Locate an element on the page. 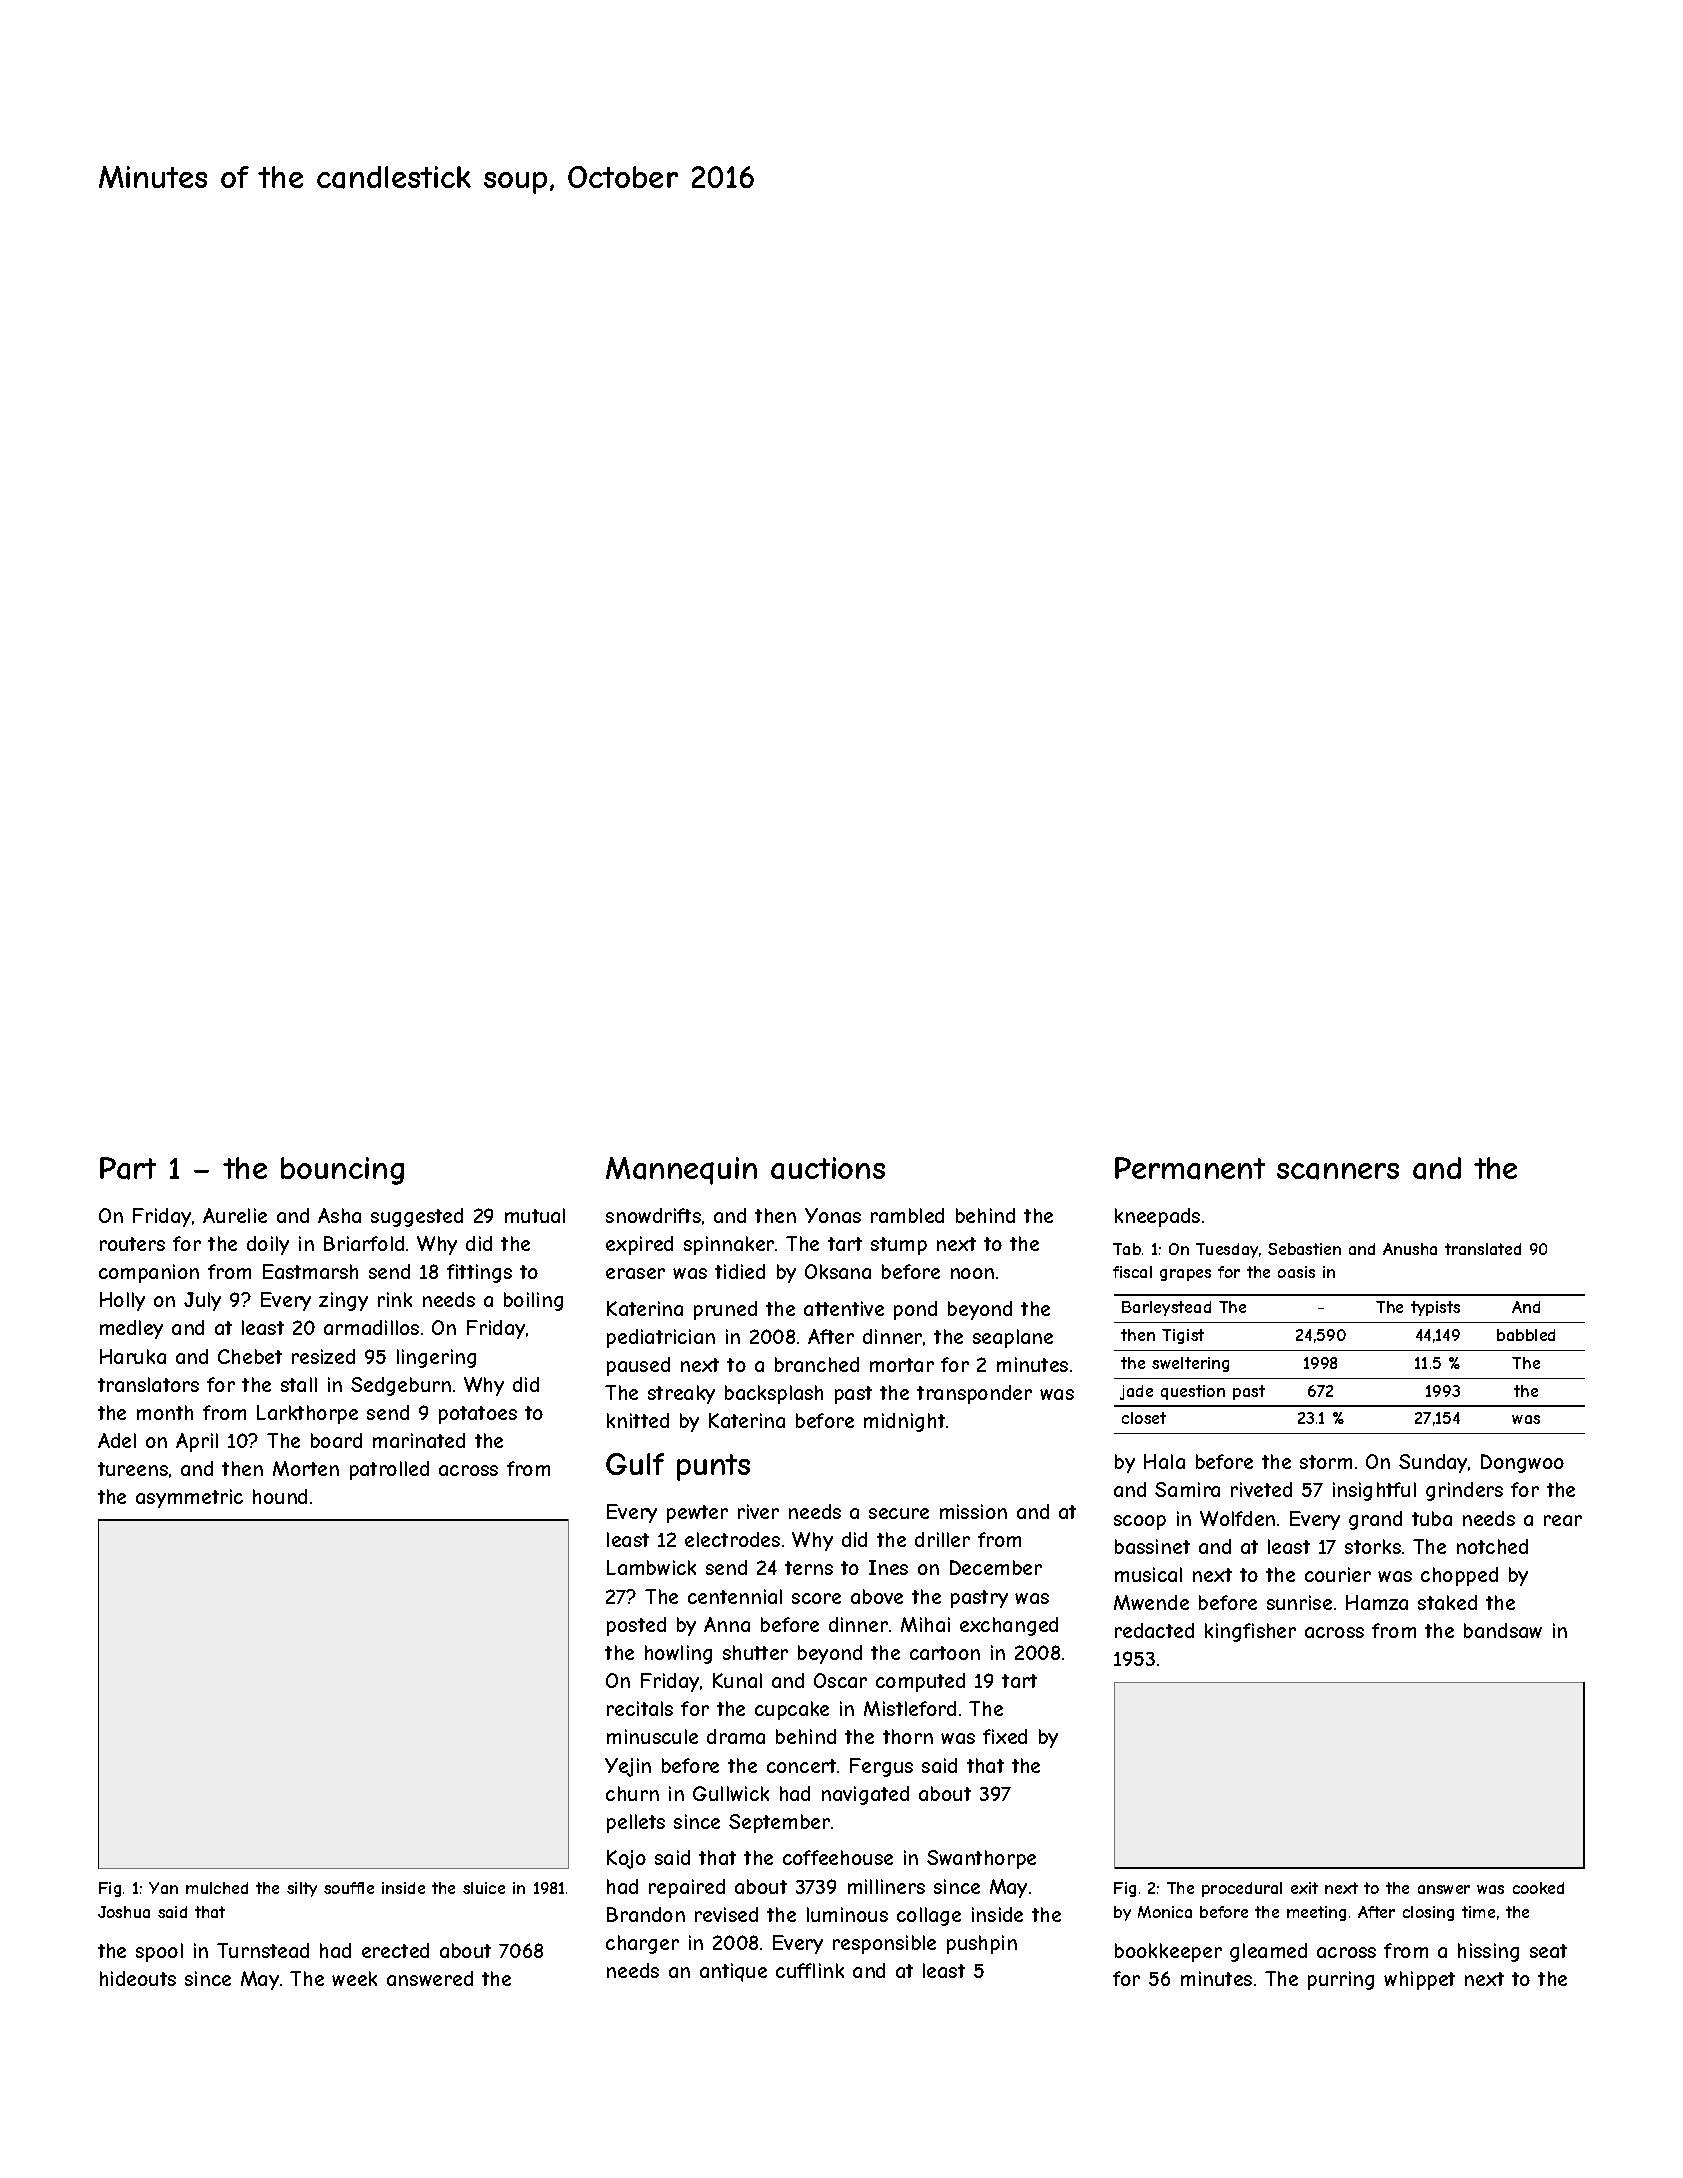 Image resolution: width=1683 pixels, height=2178 pixels. Tuesday is located at coordinates (1227, 1250).
